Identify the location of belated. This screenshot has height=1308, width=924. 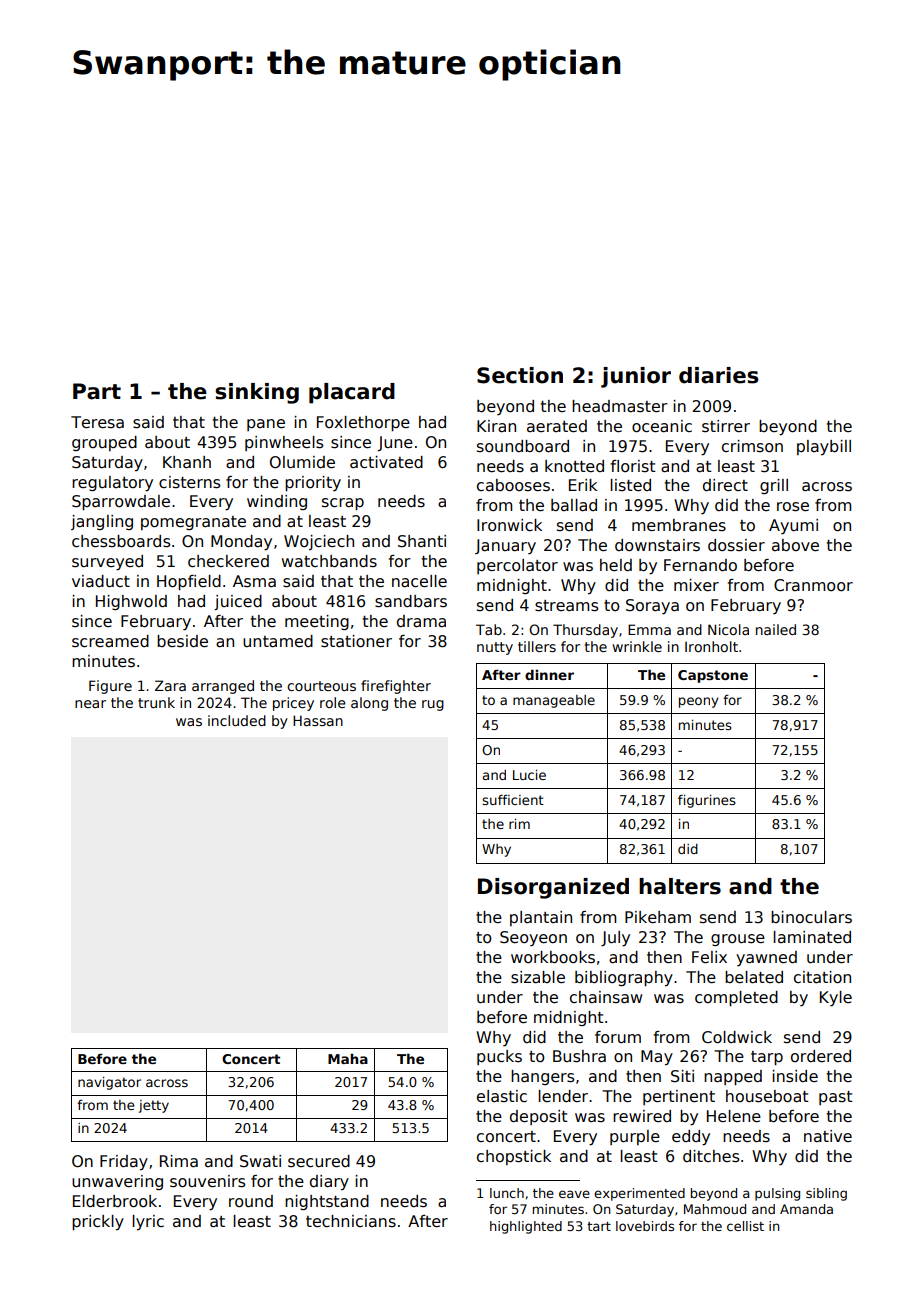
(754, 977).
